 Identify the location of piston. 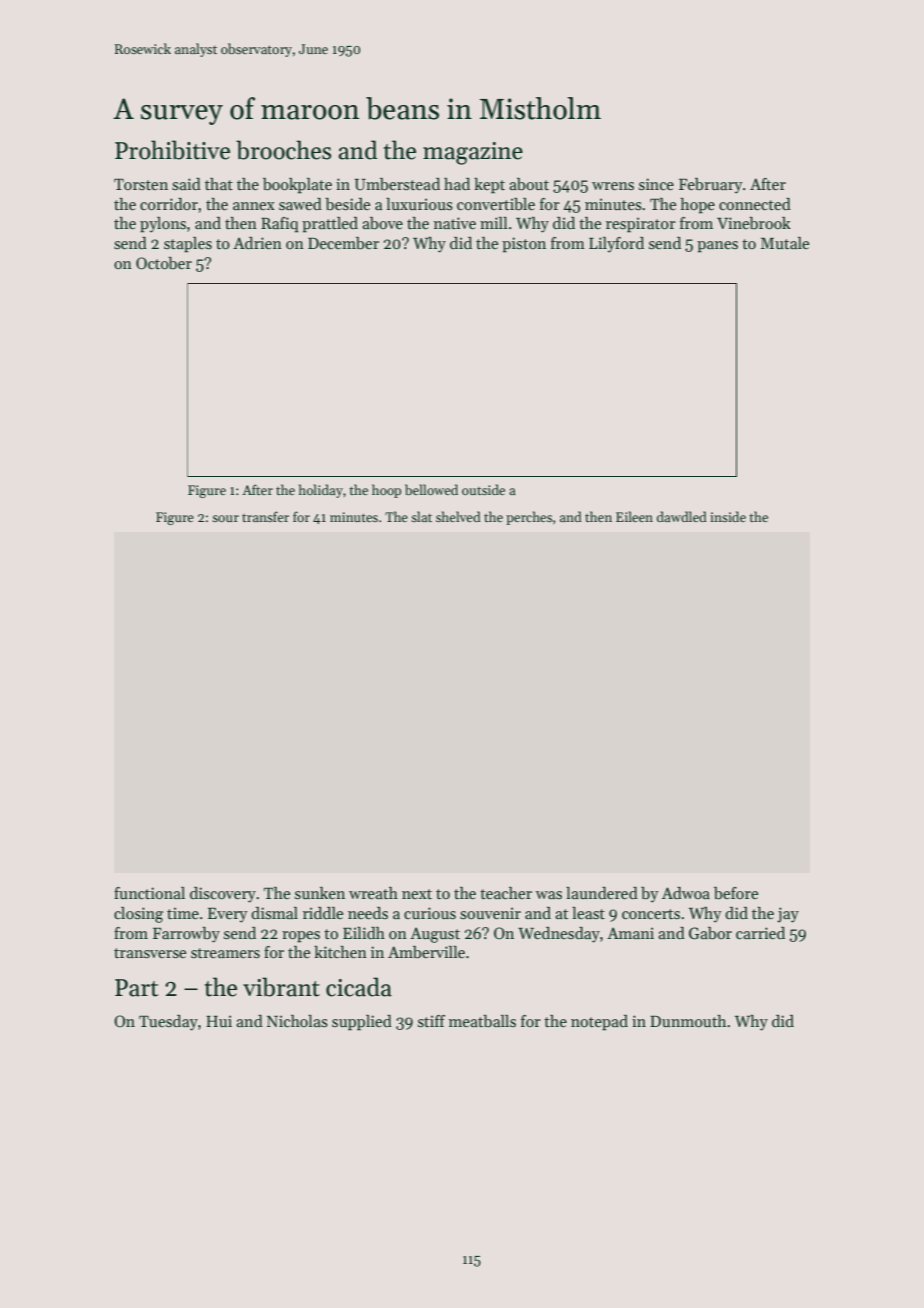
(524, 245).
